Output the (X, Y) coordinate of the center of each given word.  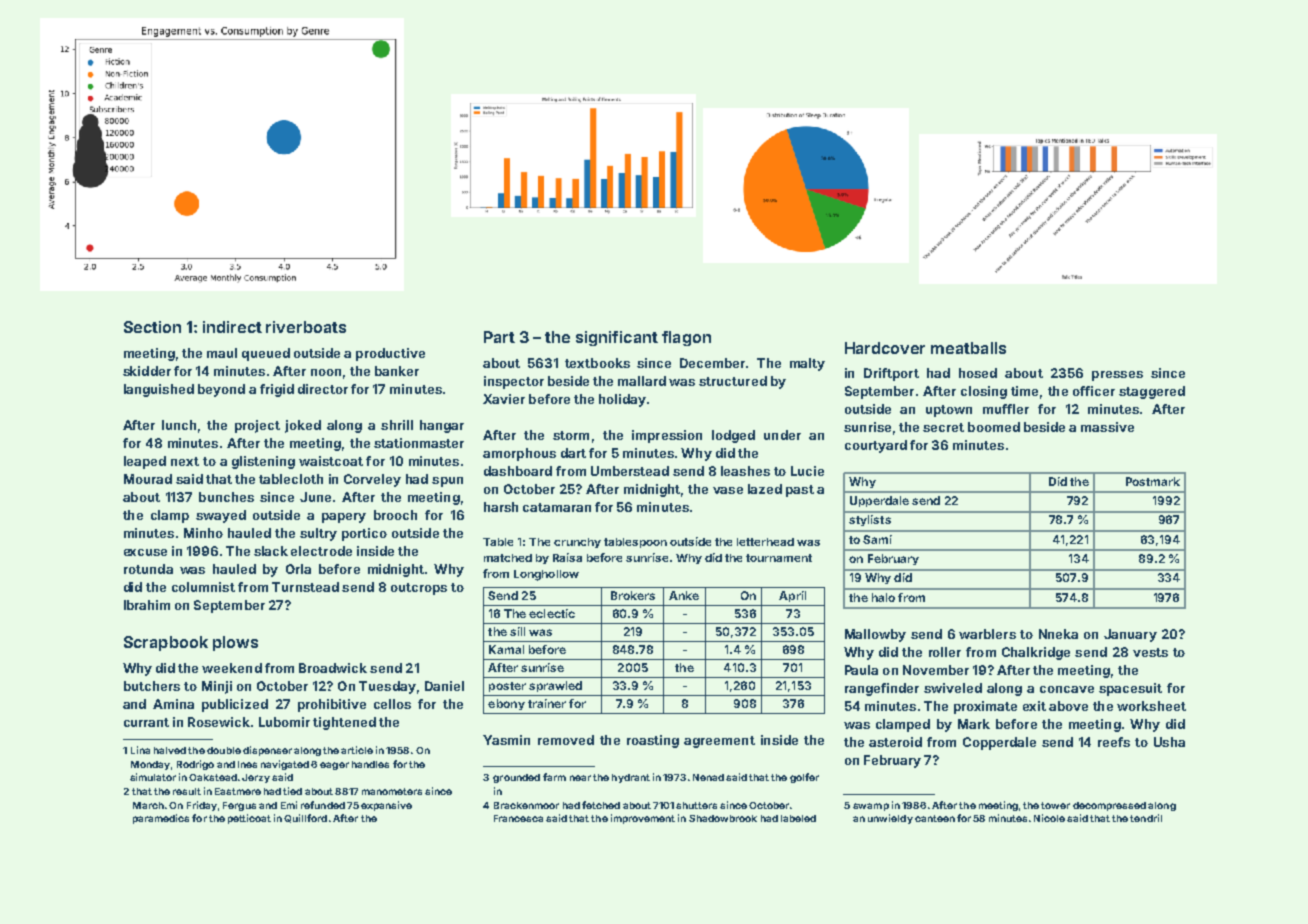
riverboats (306, 327)
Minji (217, 687)
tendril (1146, 818)
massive (1107, 427)
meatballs (968, 348)
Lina (140, 750)
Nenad (708, 777)
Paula (861, 670)
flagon (686, 338)
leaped (145, 462)
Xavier (504, 399)
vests (1150, 652)
